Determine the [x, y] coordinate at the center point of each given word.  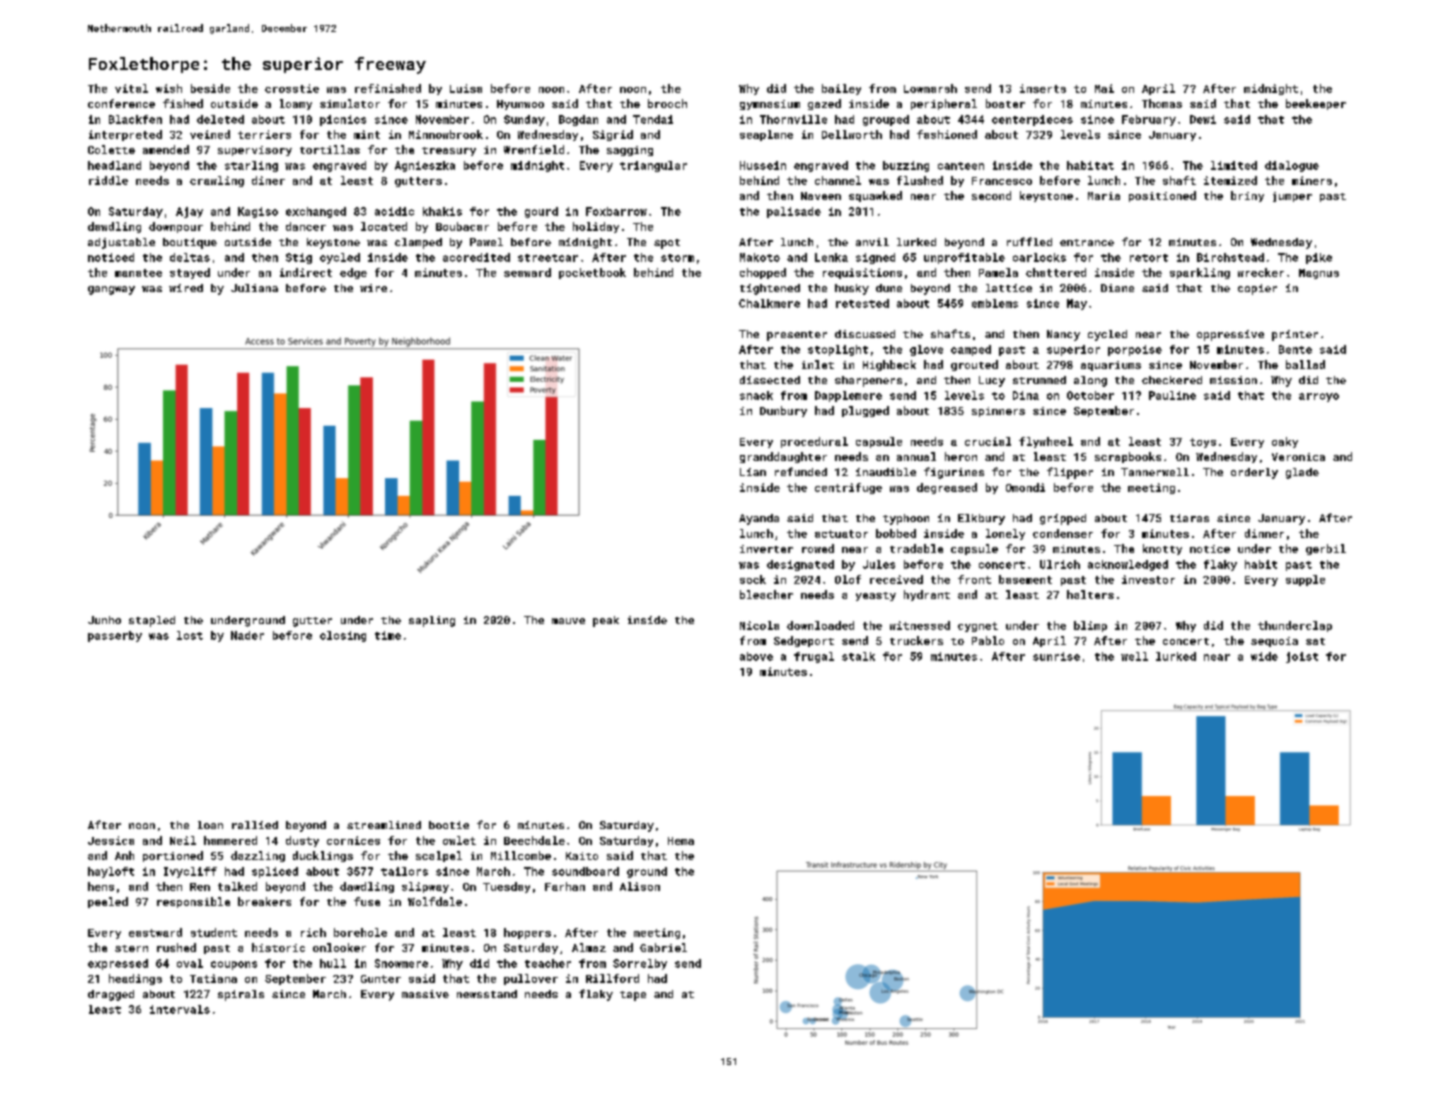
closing [343, 636]
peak [606, 621]
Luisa [466, 88]
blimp [1090, 626]
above [756, 656]
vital [131, 88]
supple [1305, 580]
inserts [1043, 88]
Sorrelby [640, 964]
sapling [432, 621]
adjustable [121, 243]
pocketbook [592, 273]
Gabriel [663, 947]
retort [1149, 258]
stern [131, 948]
